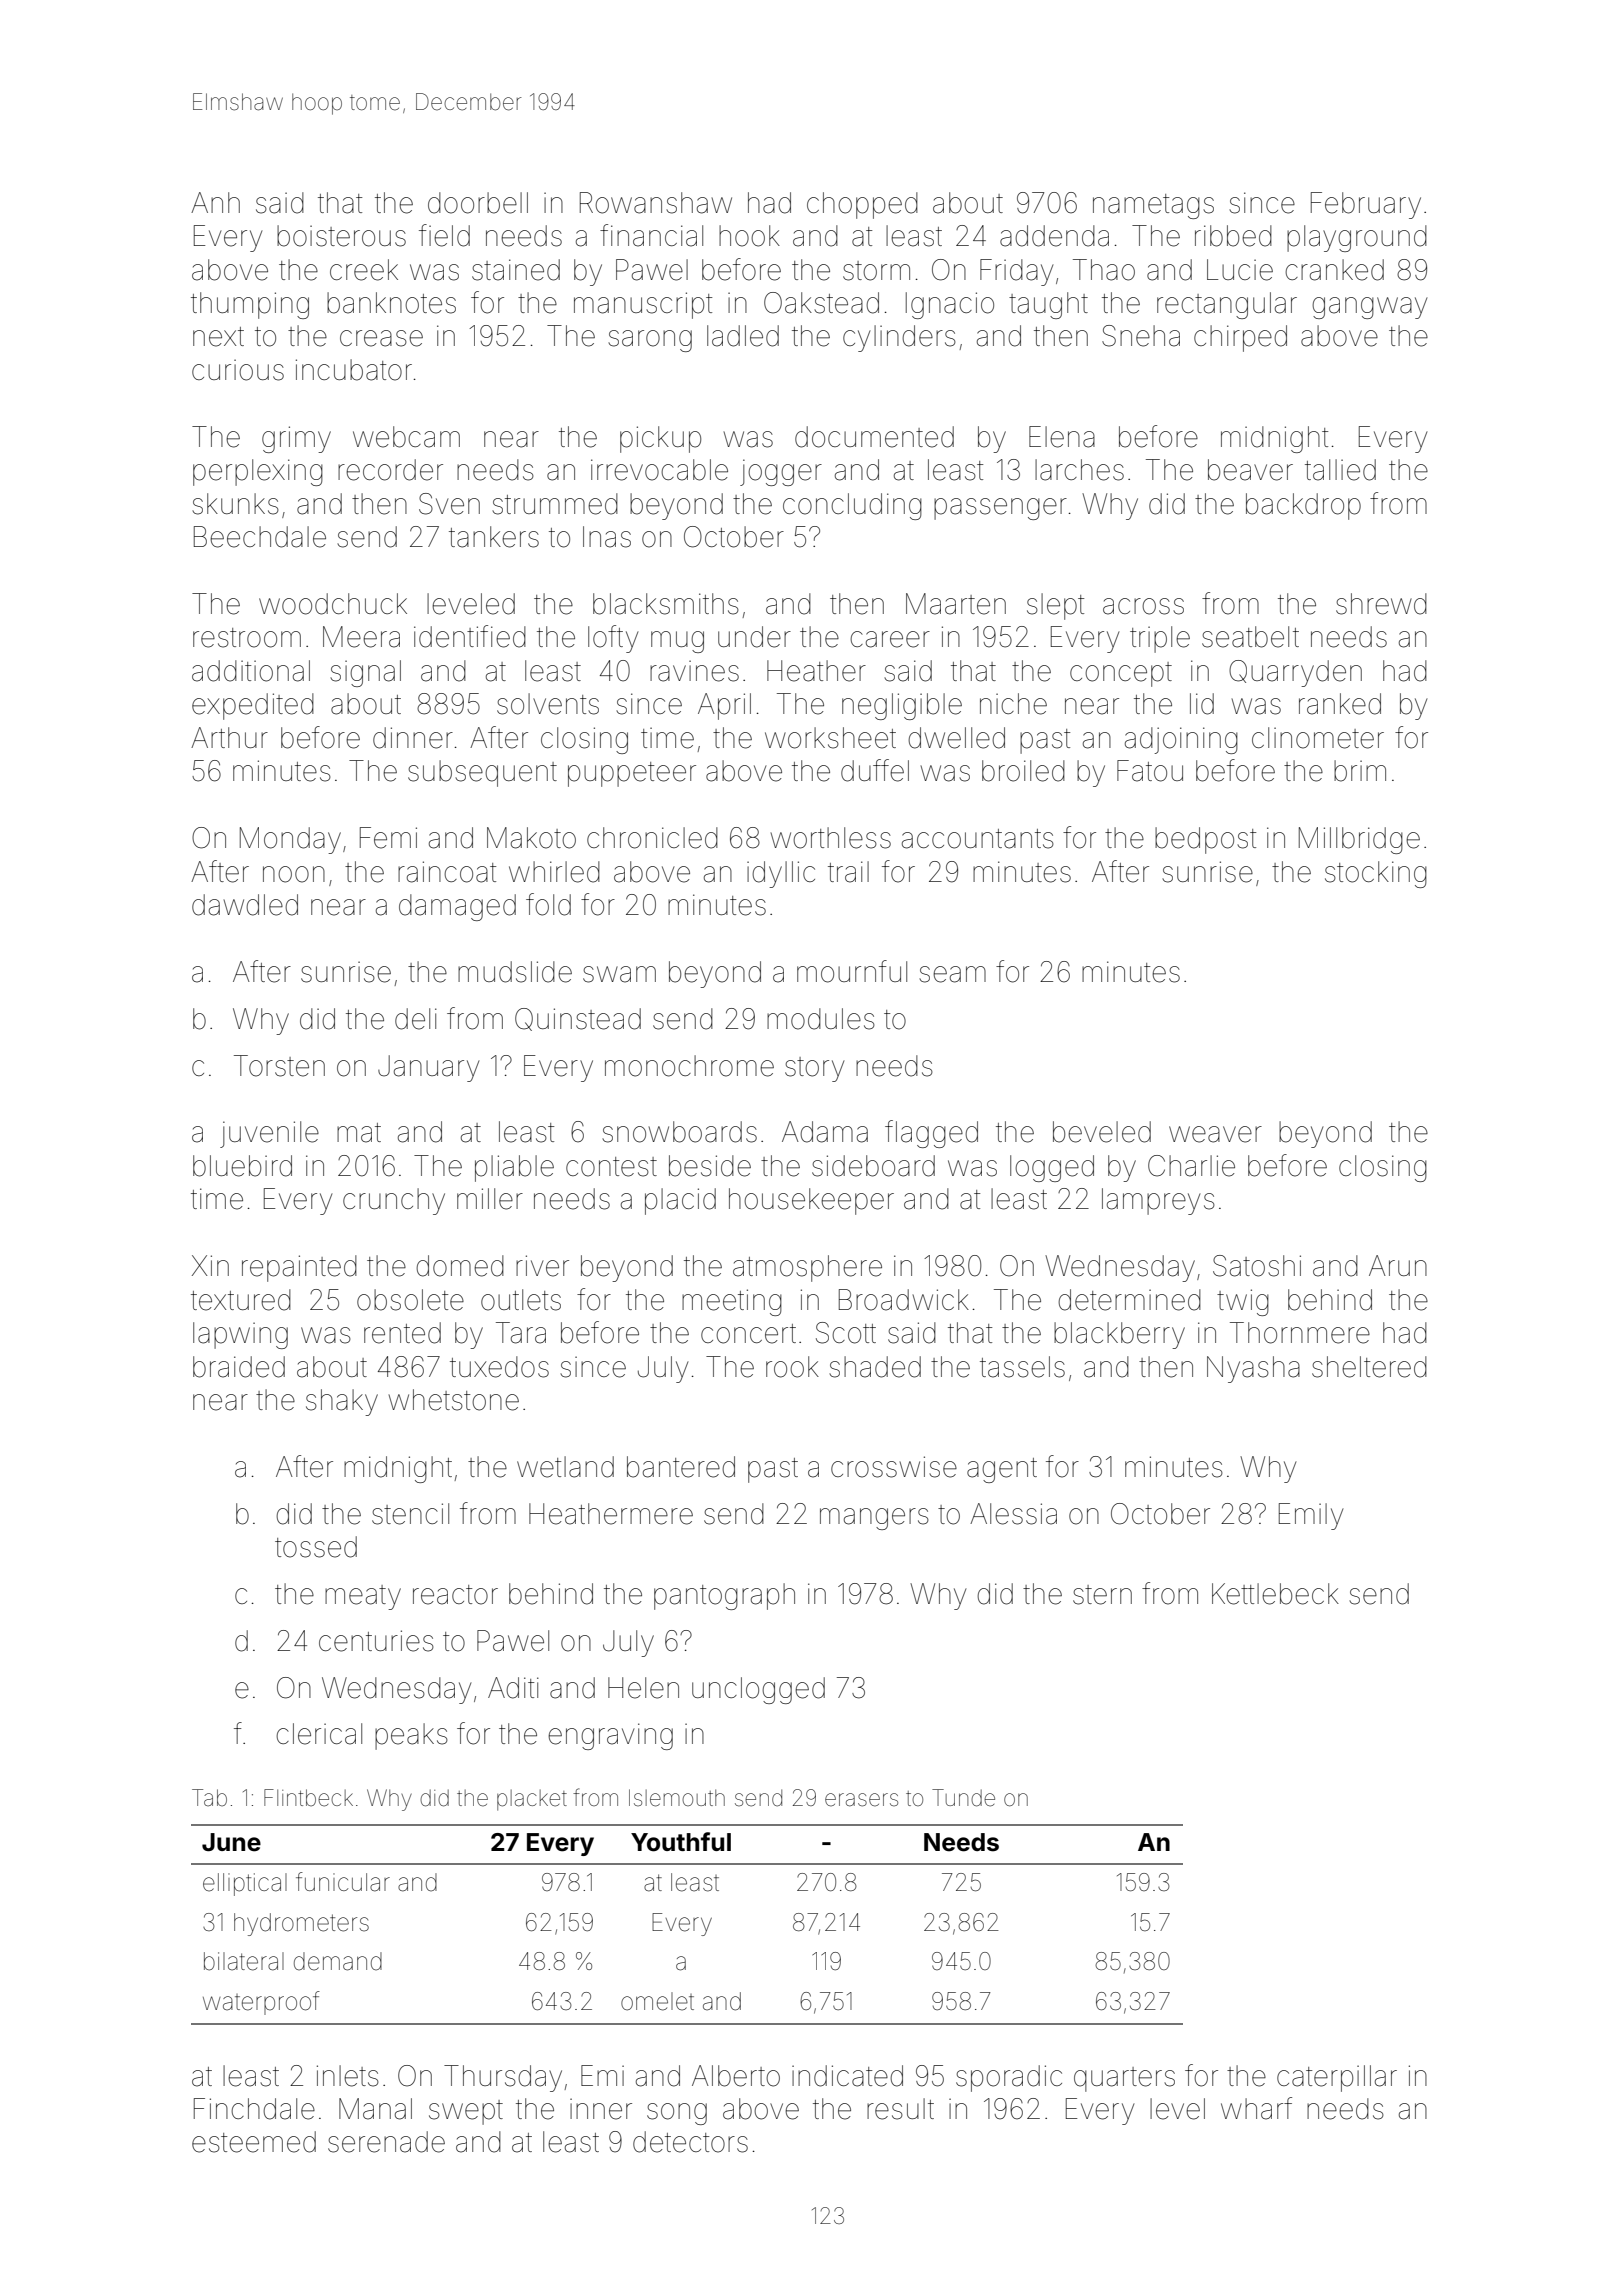 Image resolution: width=1620 pixels, height=2292 pixels. What do you see at coordinates (1275, 1594) in the screenshot?
I see `Kettlebeck` at bounding box center [1275, 1594].
